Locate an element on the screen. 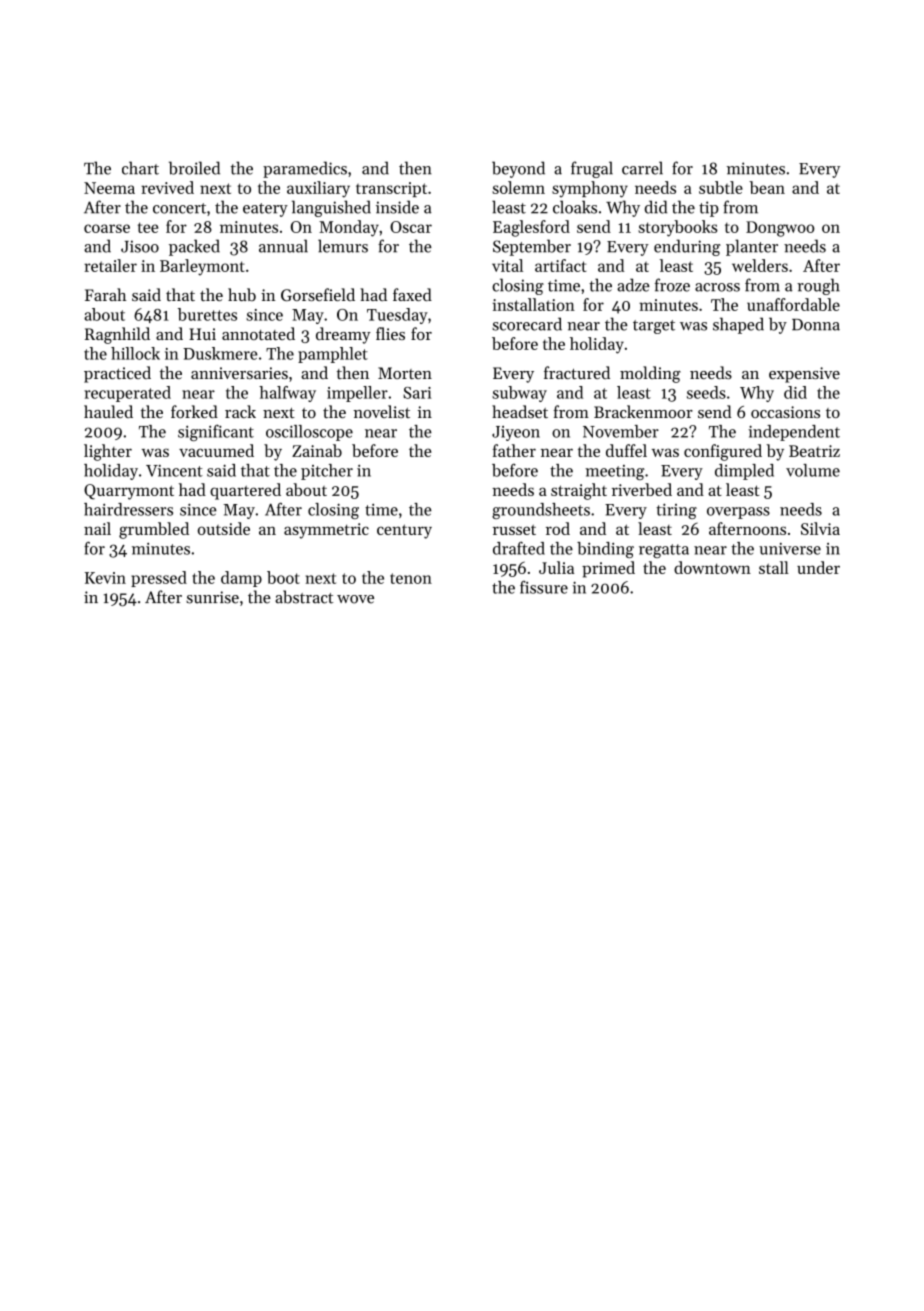 The width and height of the screenshot is (924, 1311). paramedics is located at coordinates (305, 169).
